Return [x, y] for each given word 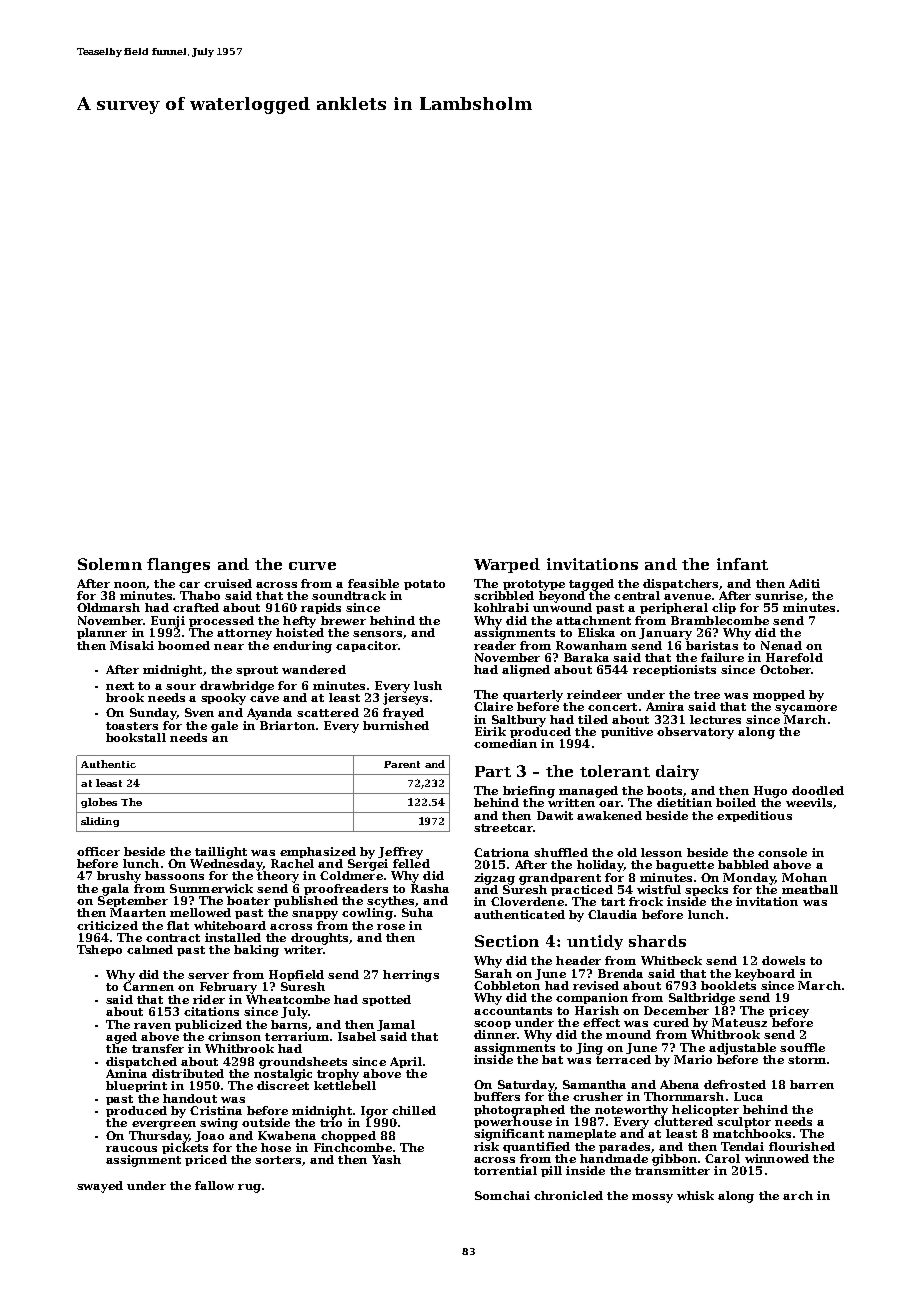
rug [249, 1188]
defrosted [735, 1084]
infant [742, 564]
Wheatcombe [288, 999]
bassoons [174, 875]
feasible [373, 583]
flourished [802, 1146]
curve [312, 566]
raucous [131, 1149]
